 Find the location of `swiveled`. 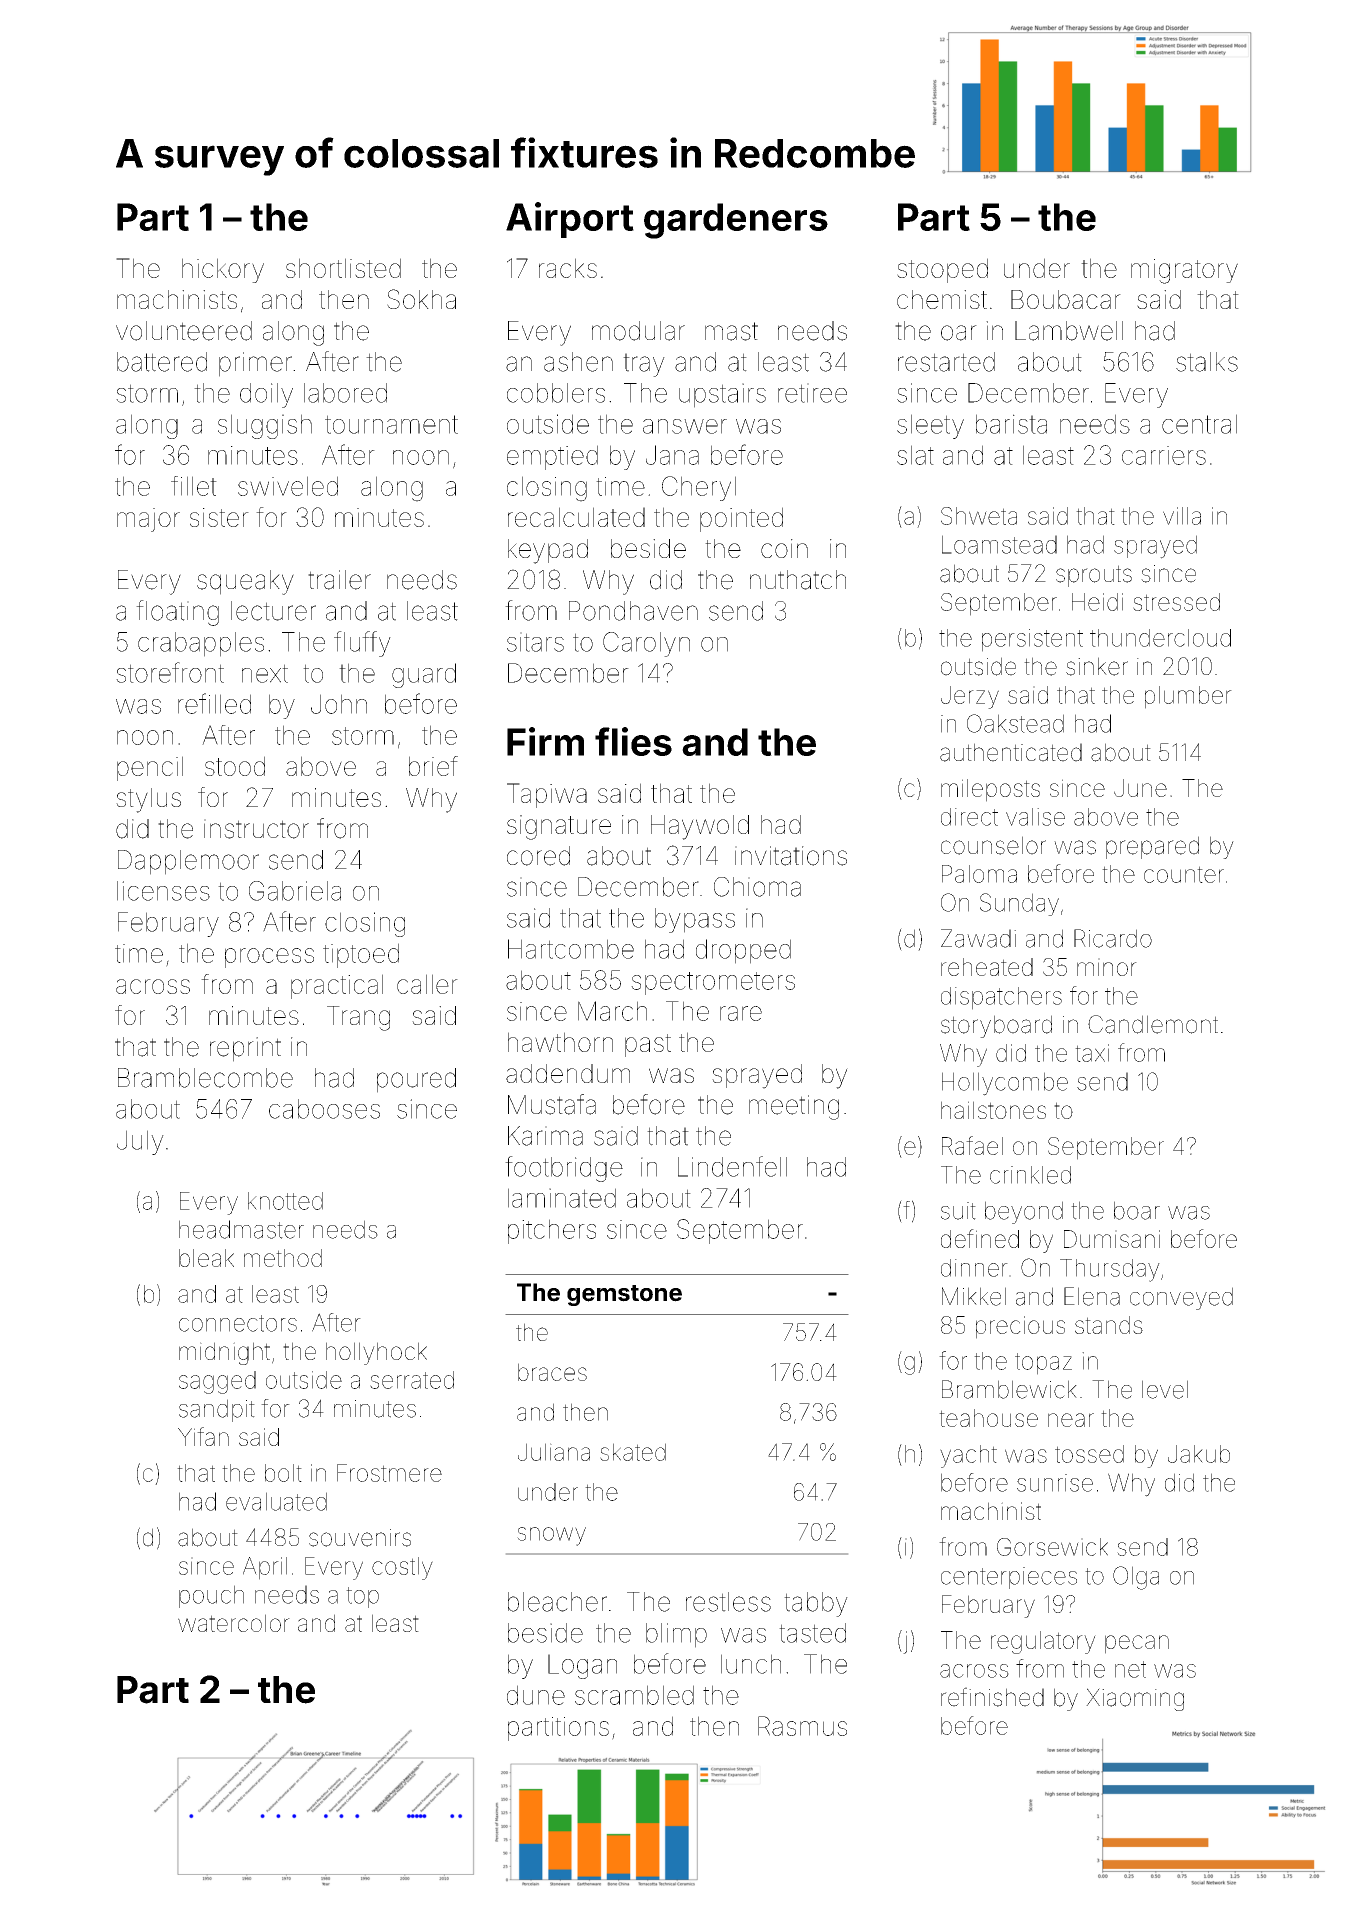

swiveled is located at coordinates (288, 486).
